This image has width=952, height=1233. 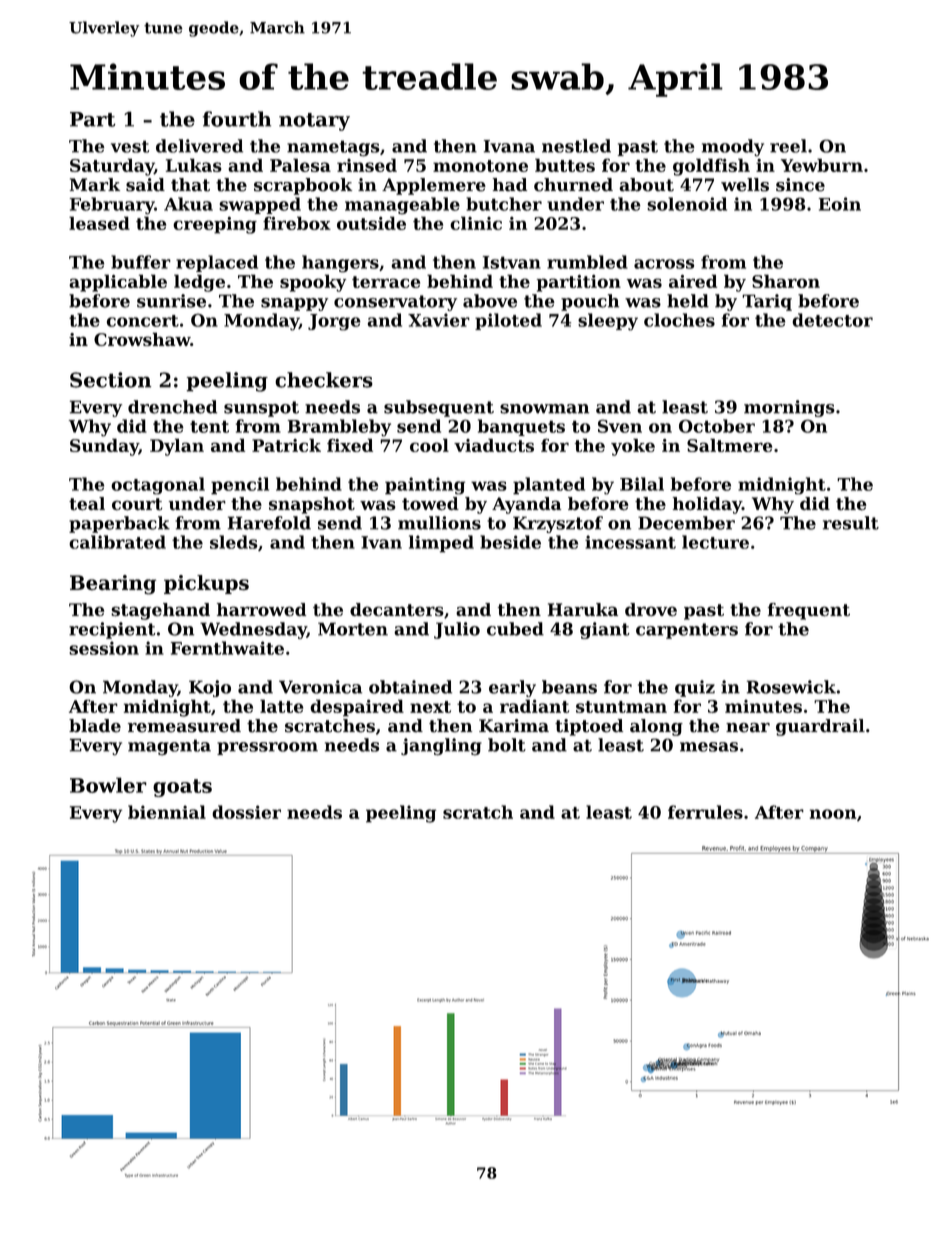 What do you see at coordinates (620, 426) in the image?
I see `Sven` at bounding box center [620, 426].
